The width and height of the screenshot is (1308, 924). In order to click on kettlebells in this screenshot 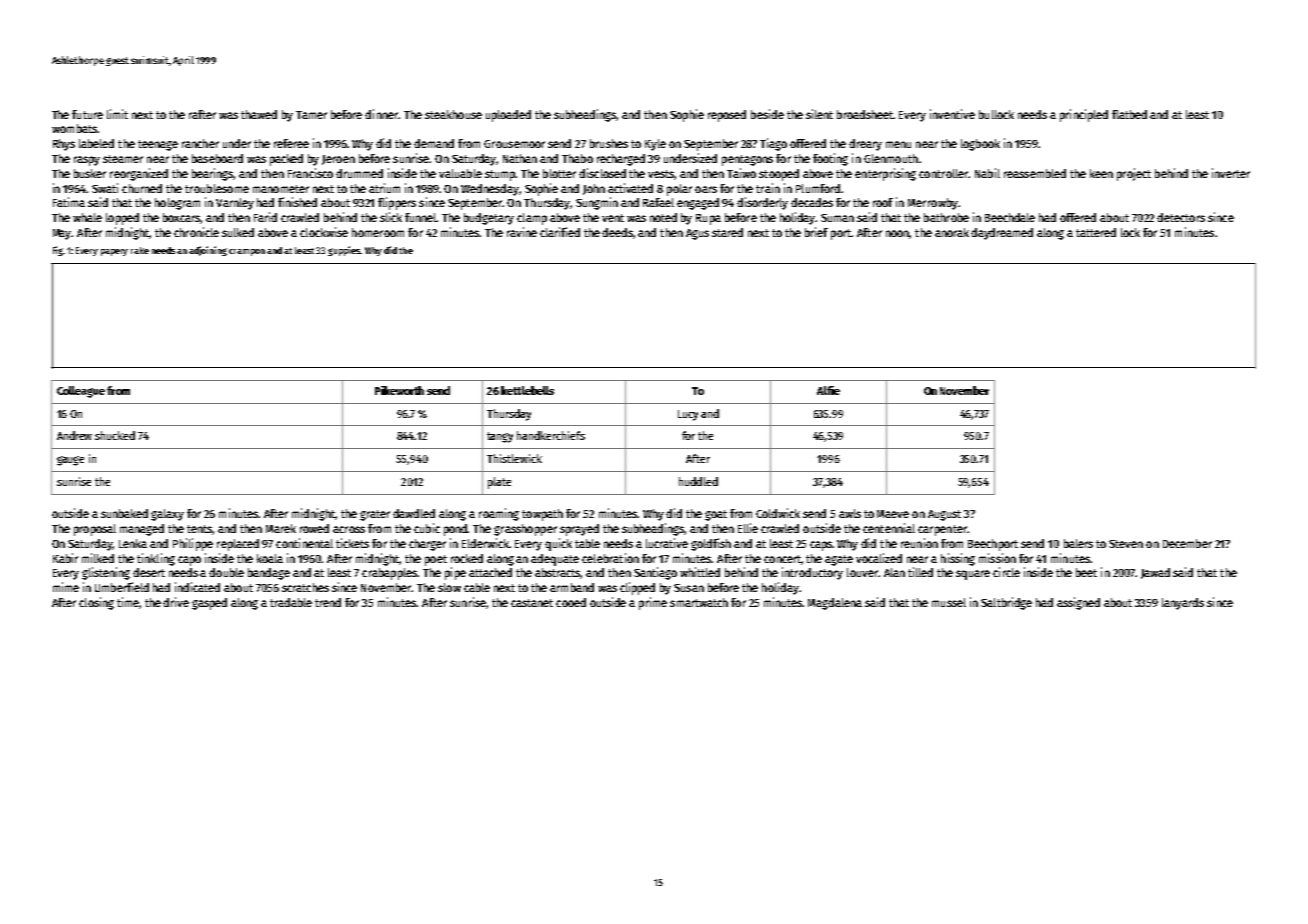, I will do `click(527, 390)`.
